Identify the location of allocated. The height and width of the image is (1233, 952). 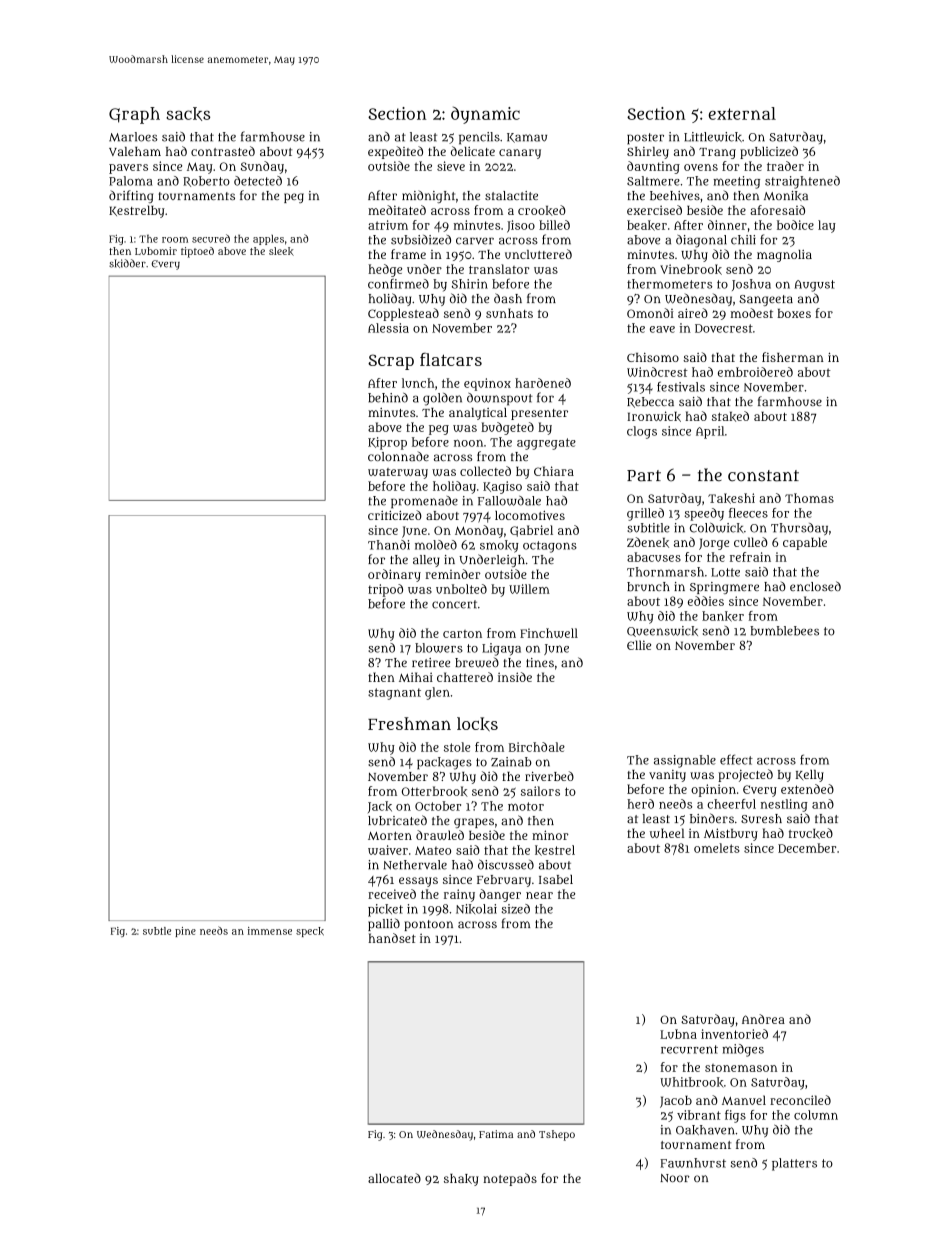
(394, 1178).
